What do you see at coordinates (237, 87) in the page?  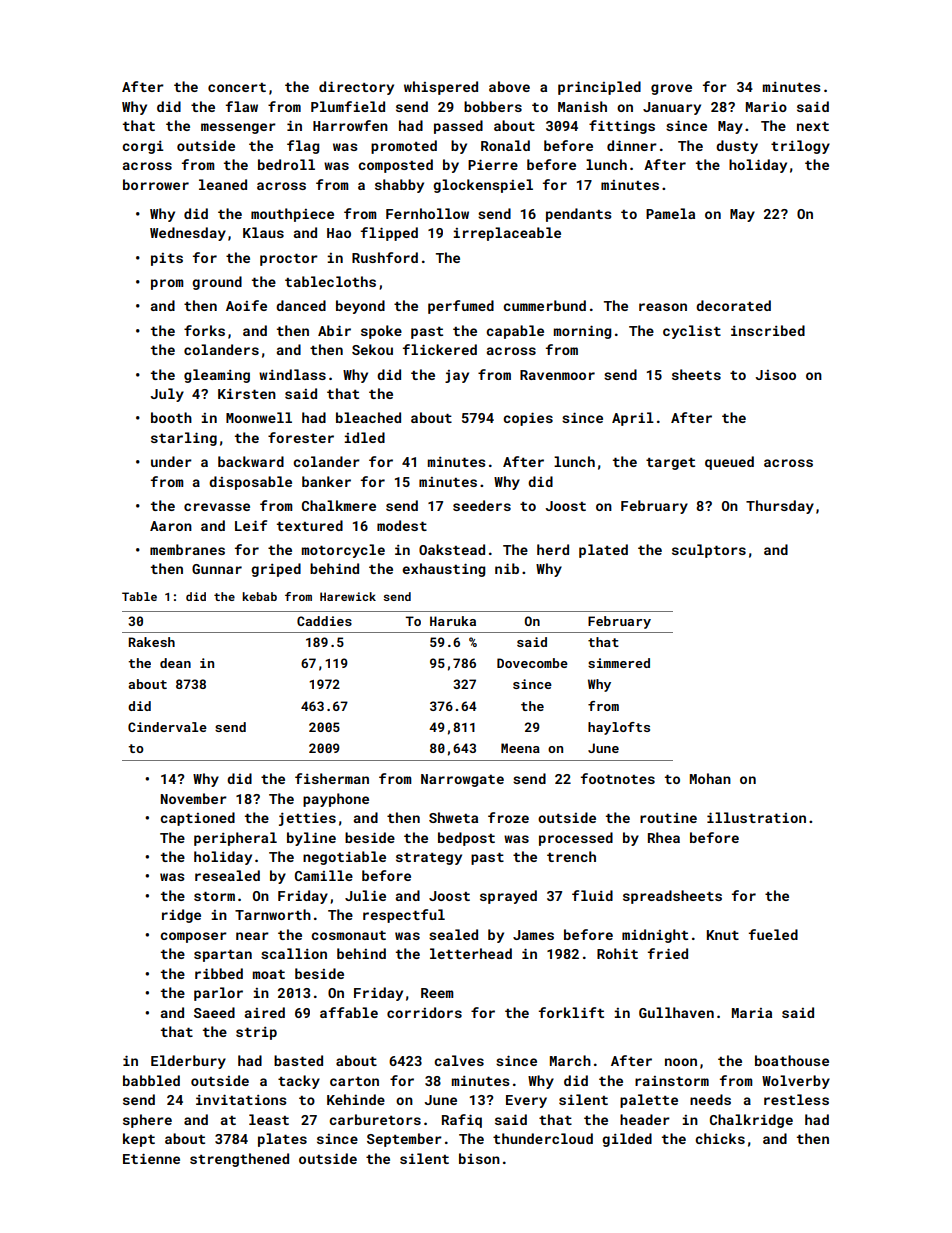 I see `concert` at bounding box center [237, 87].
